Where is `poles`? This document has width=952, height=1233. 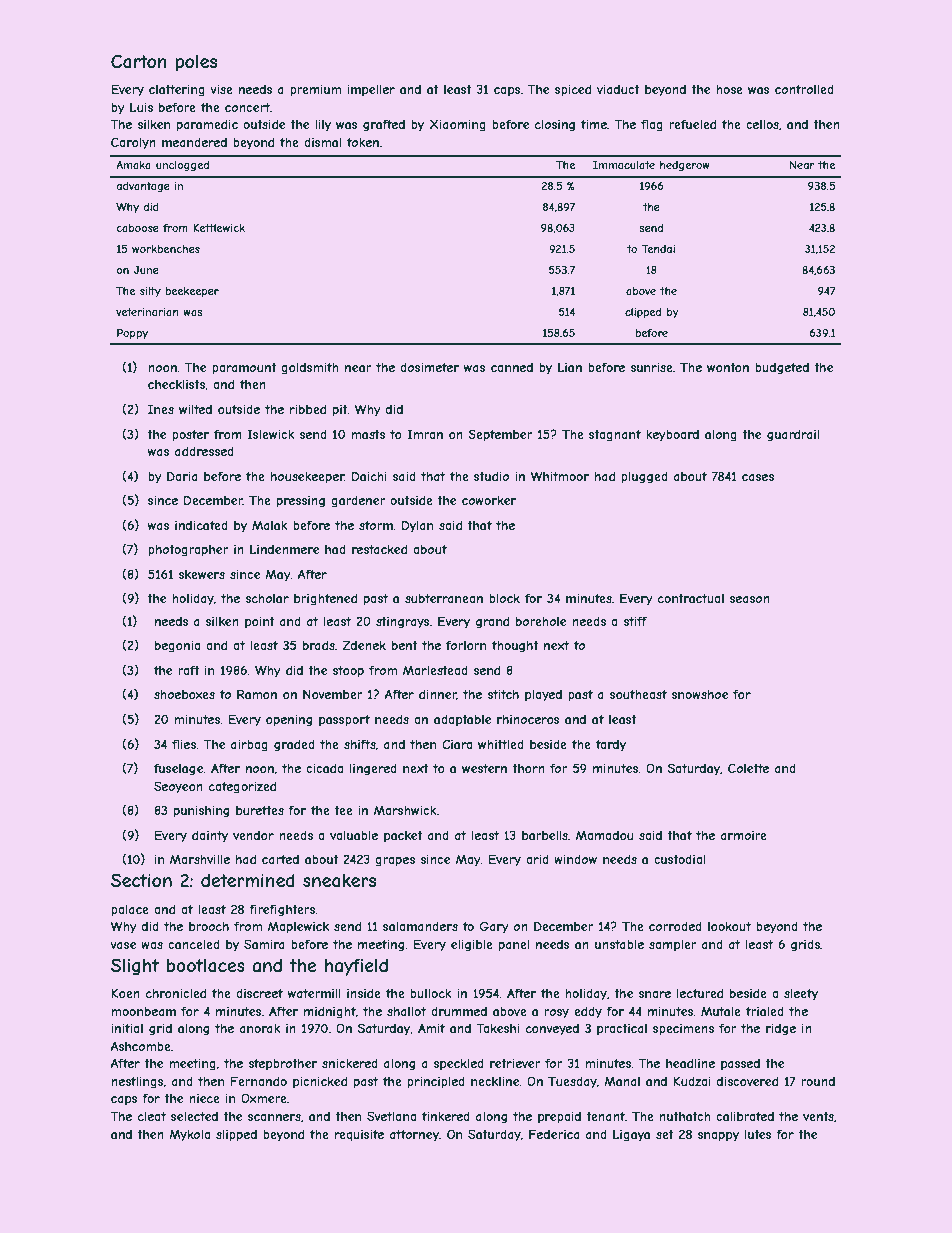
poles is located at coordinates (196, 63).
